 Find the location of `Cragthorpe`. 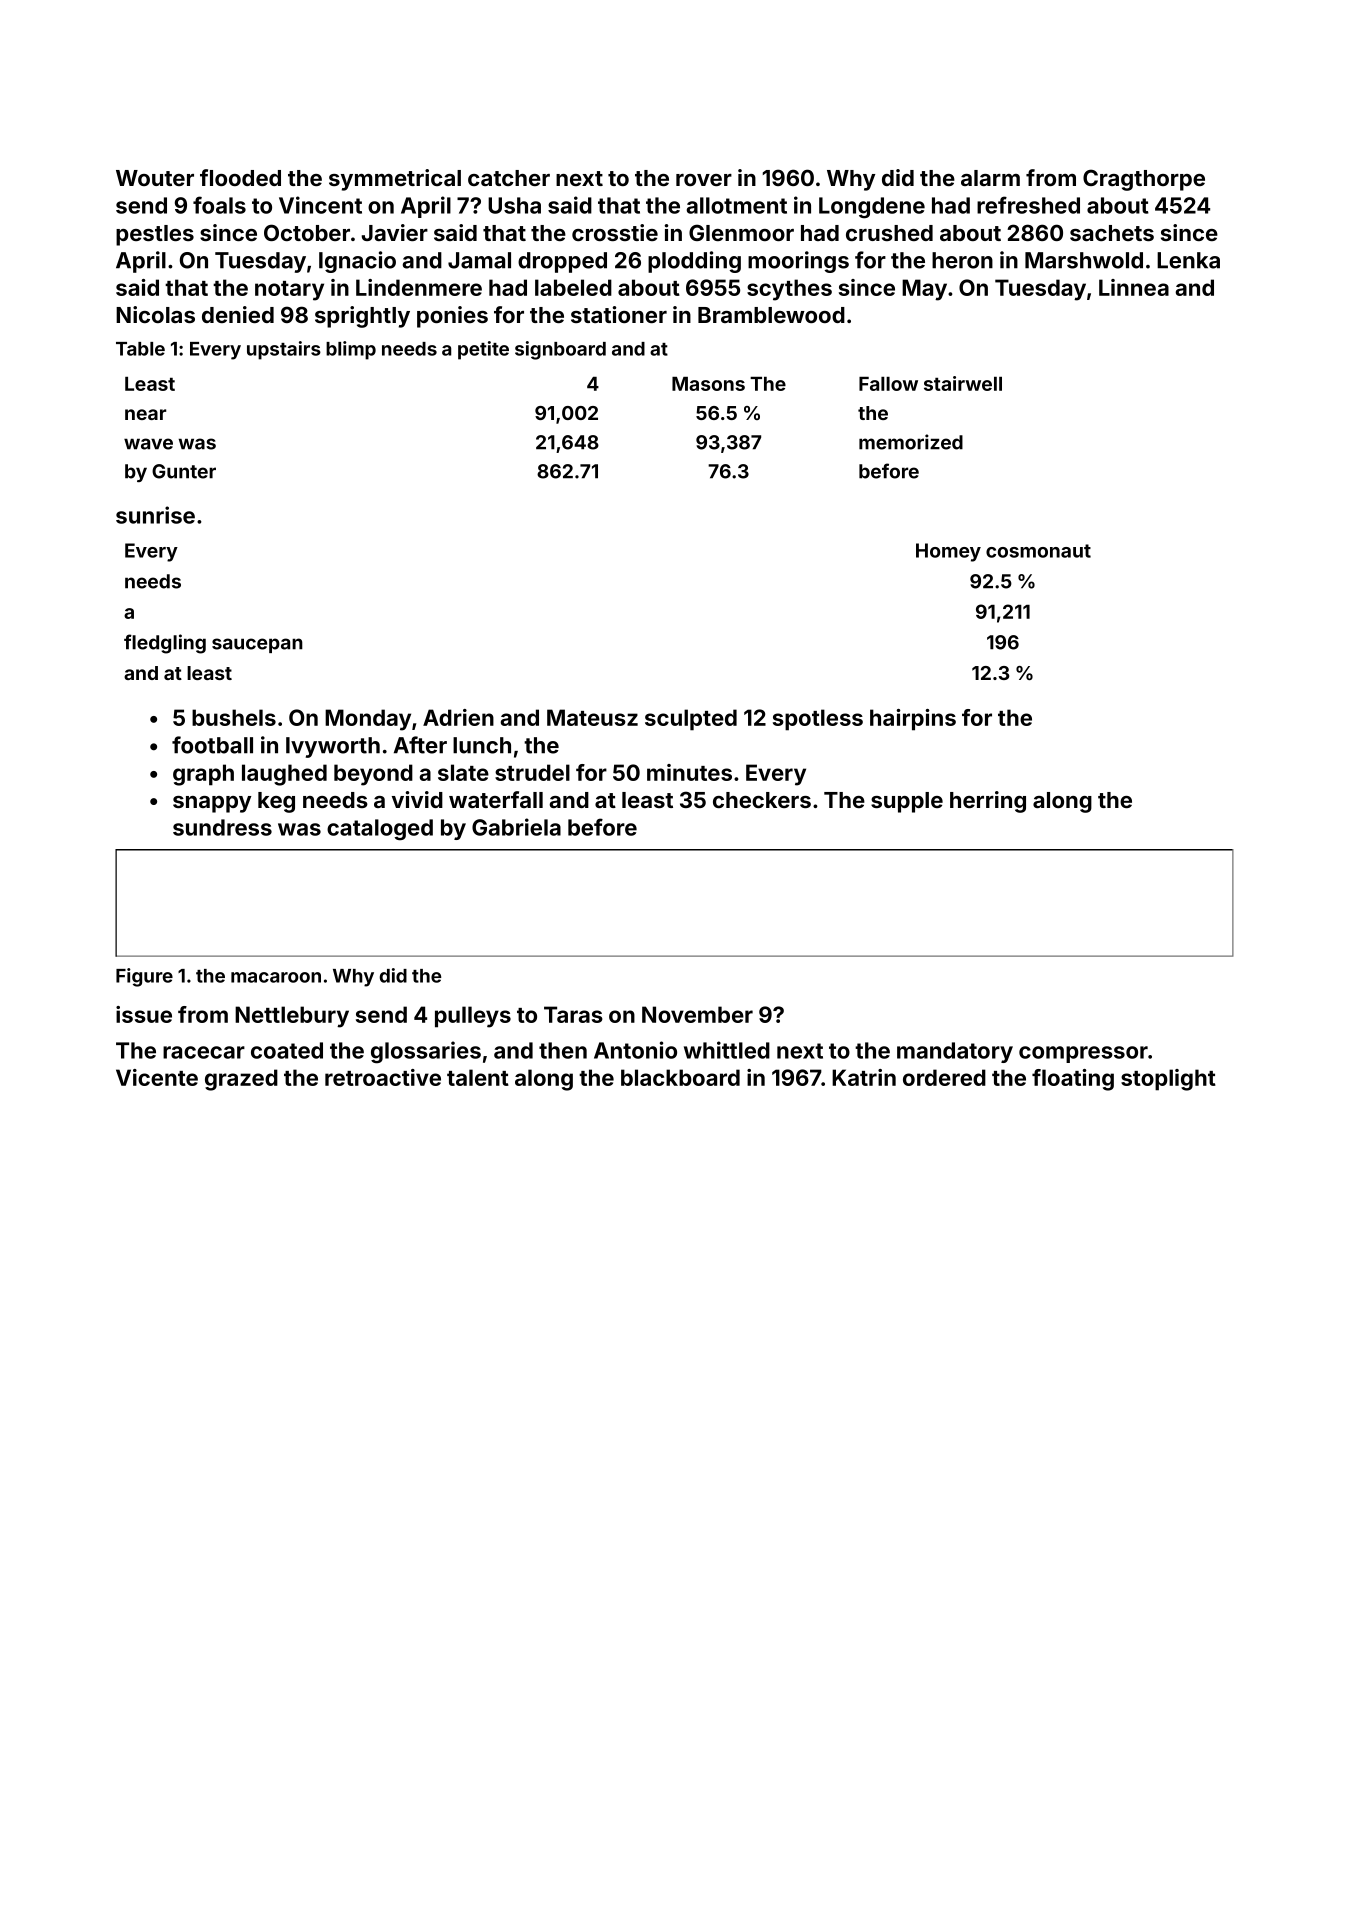

Cragthorpe is located at coordinates (1144, 180).
